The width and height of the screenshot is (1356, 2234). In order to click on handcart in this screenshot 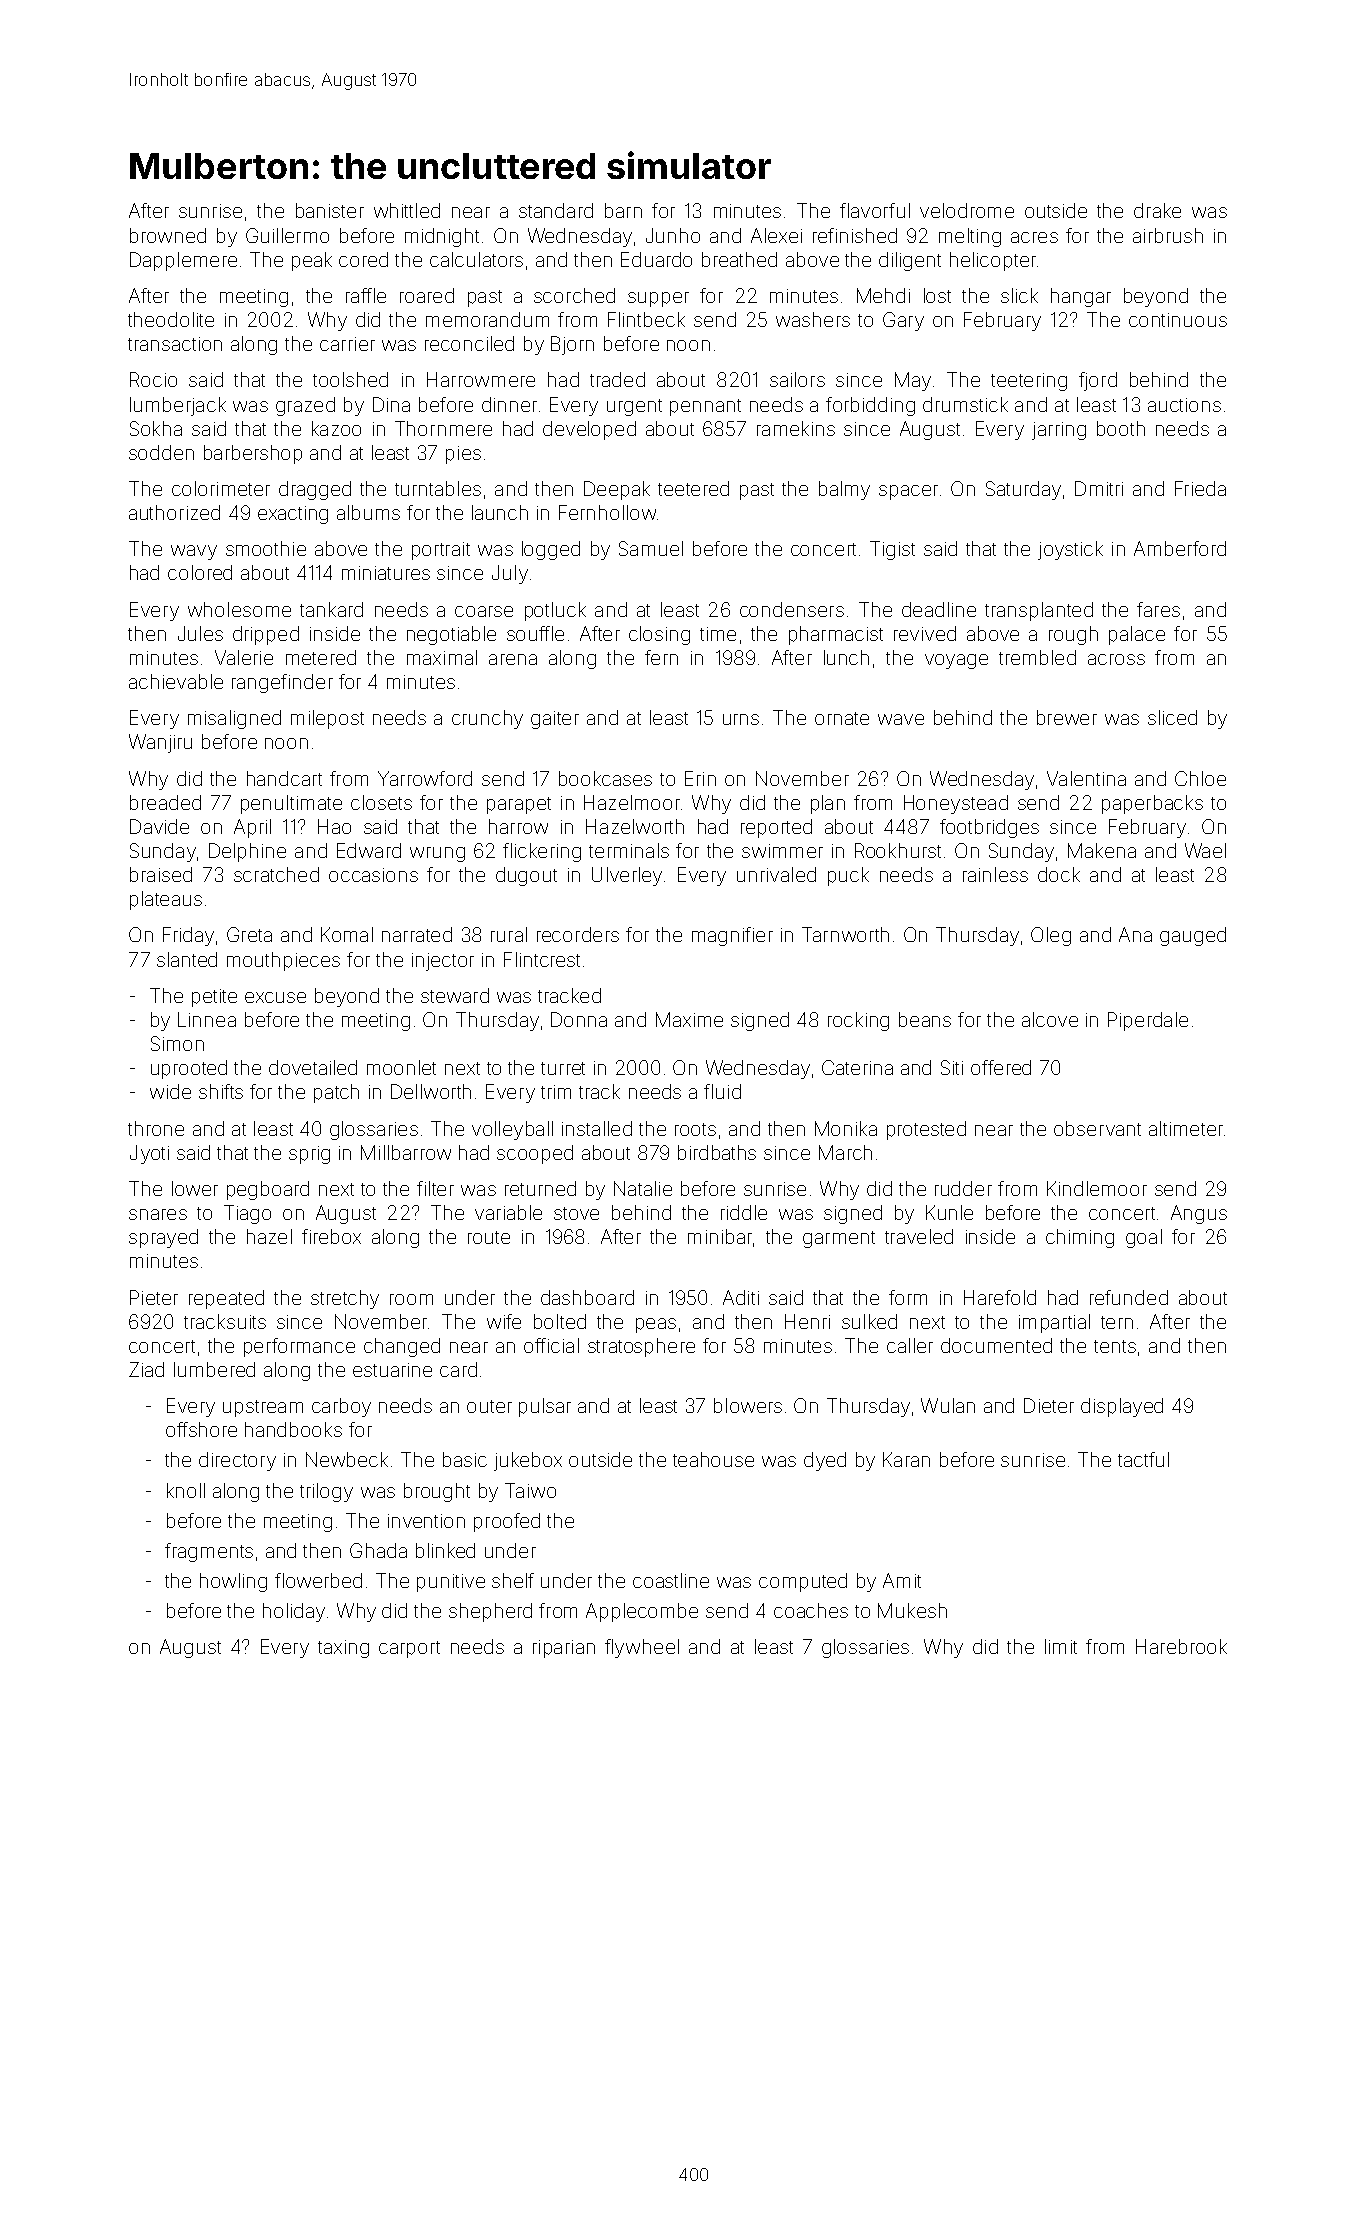, I will do `click(284, 778)`.
